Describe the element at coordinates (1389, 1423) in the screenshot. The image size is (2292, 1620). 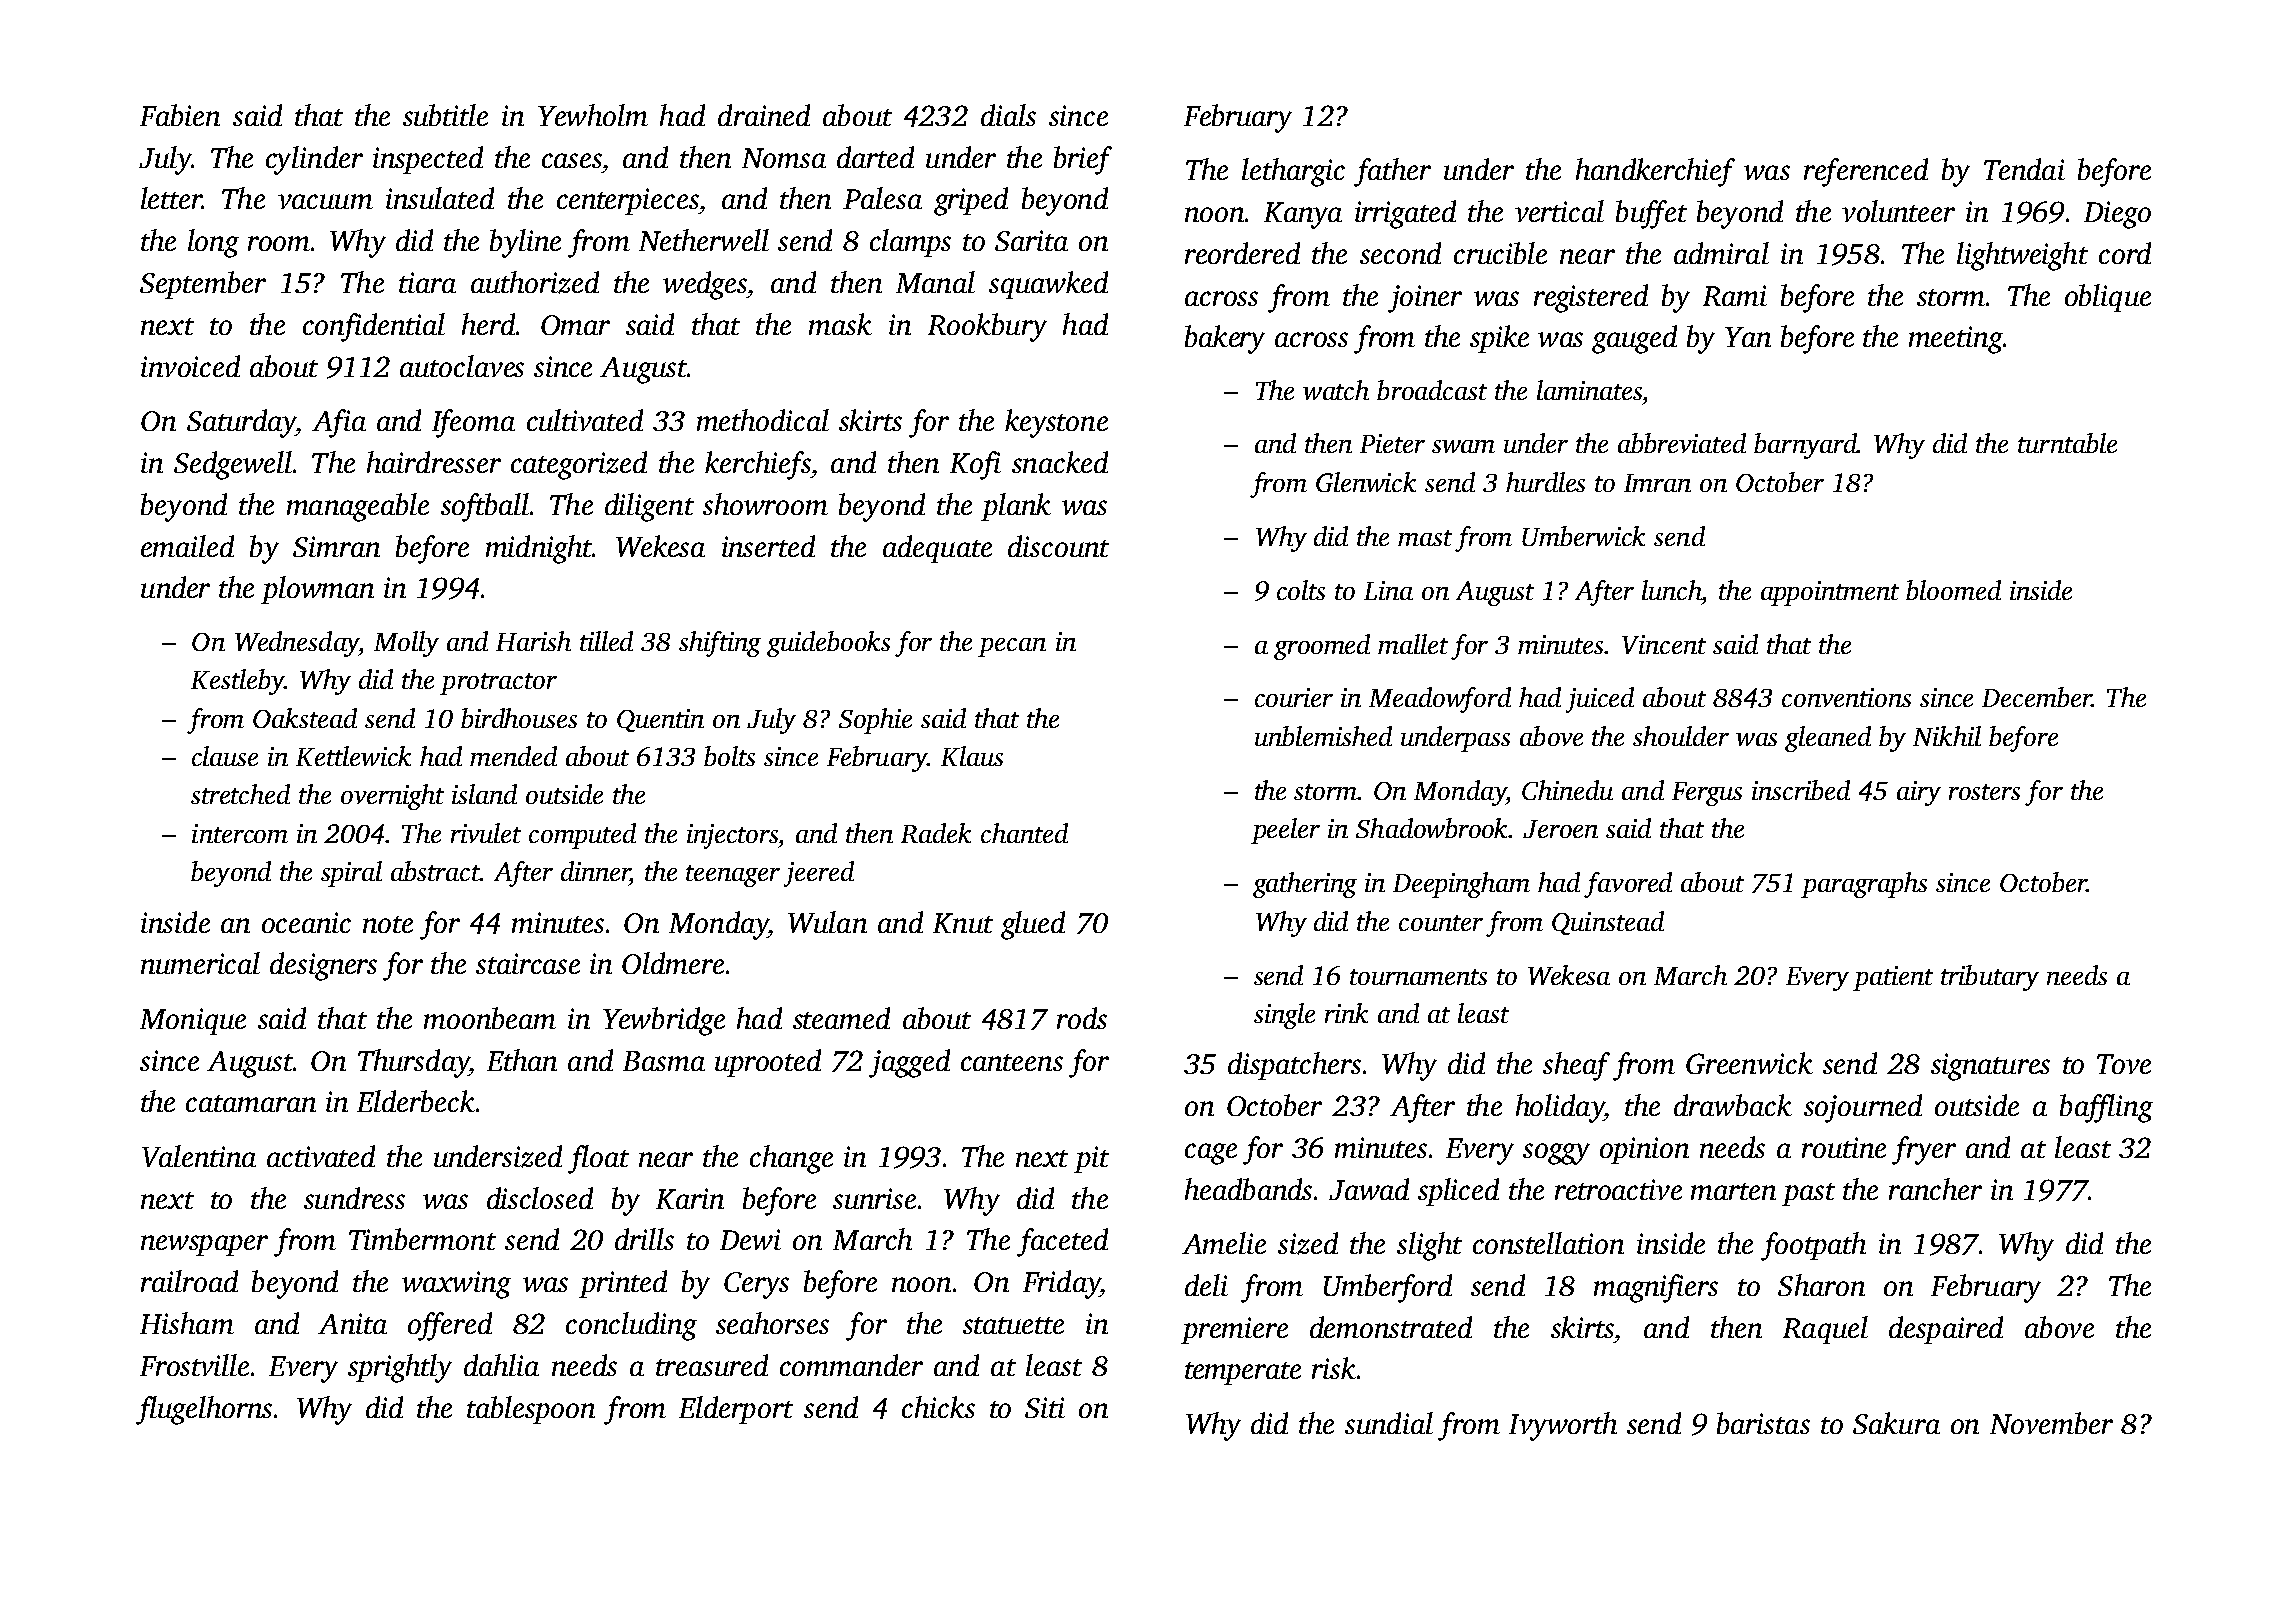
I see `sundial` at that location.
